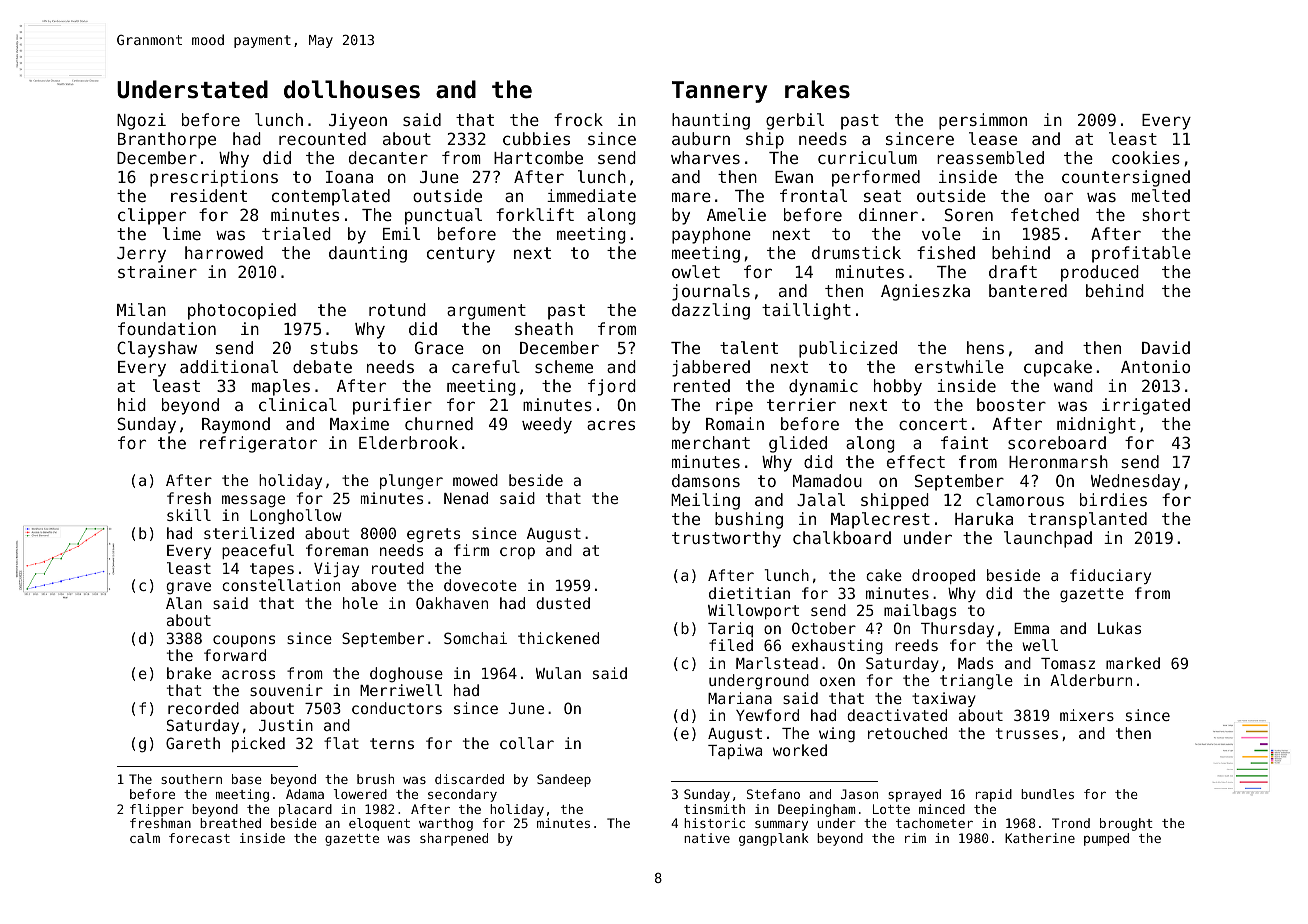 This page has height=924, width=1308. I want to click on frock, so click(578, 119).
